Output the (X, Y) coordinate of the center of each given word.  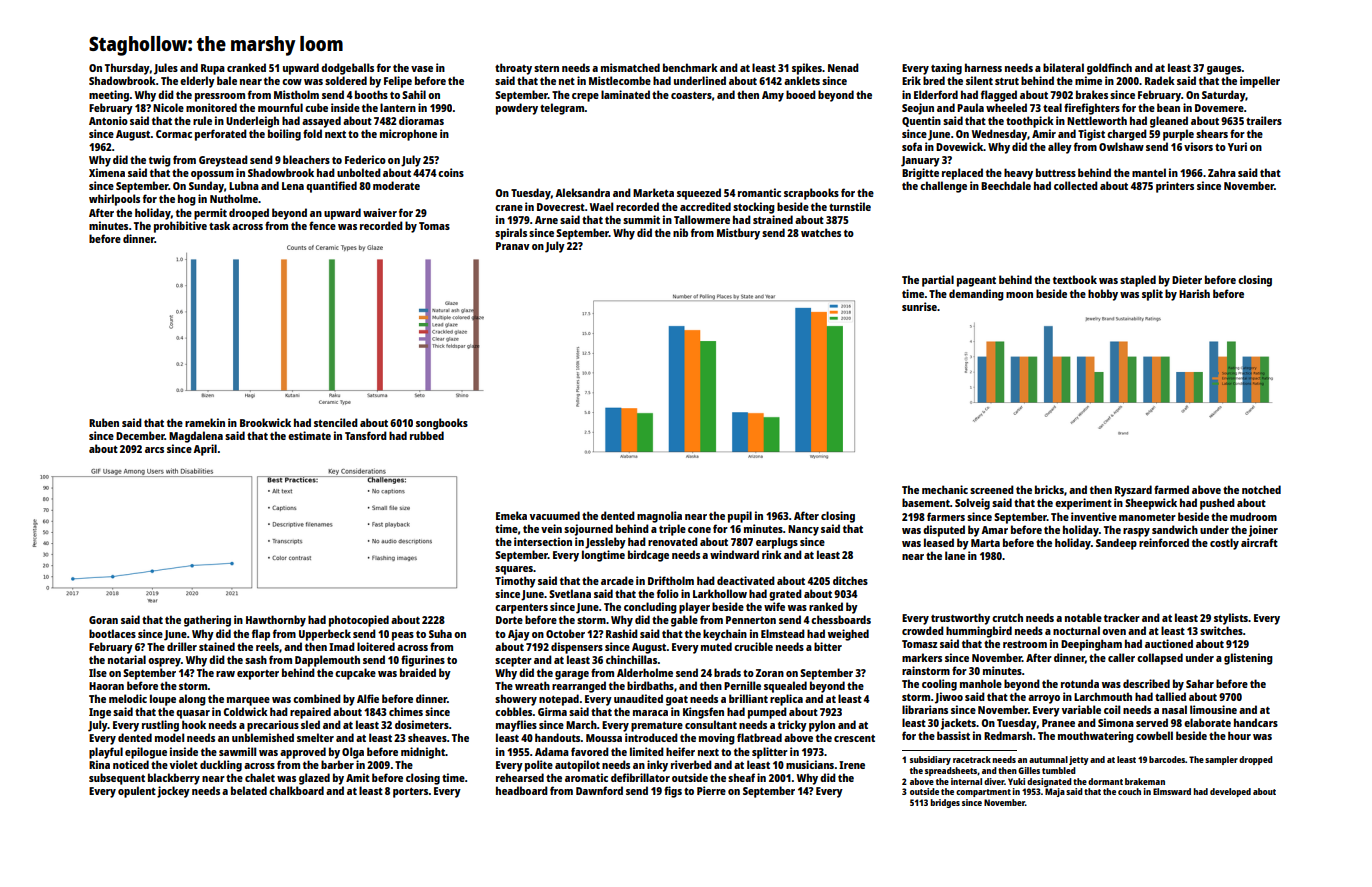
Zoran (770, 673)
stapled (1138, 281)
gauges (1224, 70)
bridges (945, 803)
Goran (103, 620)
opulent (137, 792)
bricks (1049, 489)
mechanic (945, 489)
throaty (513, 69)
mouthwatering (1096, 737)
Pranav (513, 246)
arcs (154, 450)
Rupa (213, 69)
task (219, 225)
